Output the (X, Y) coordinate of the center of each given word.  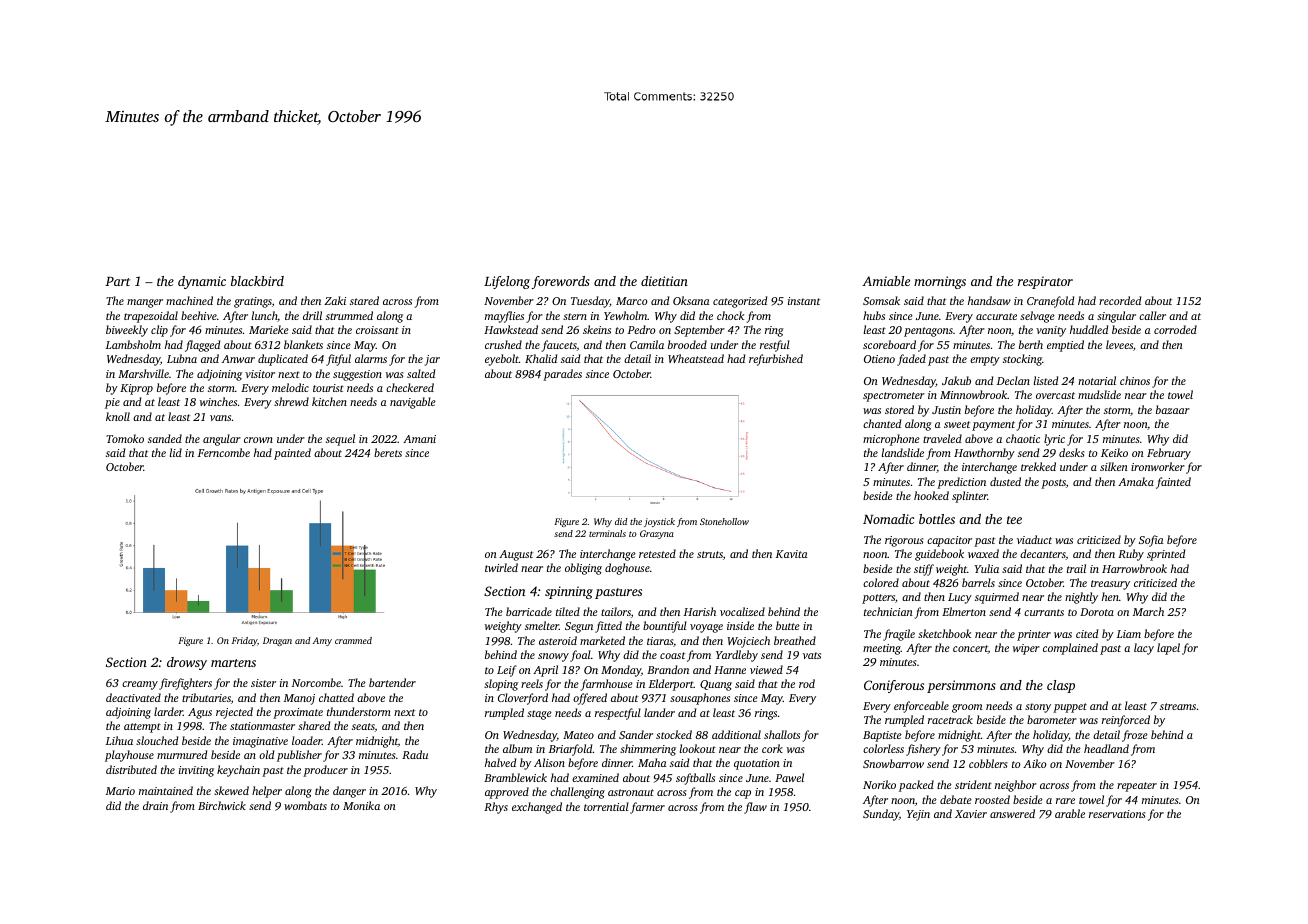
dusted (1005, 481)
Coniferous (894, 686)
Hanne (730, 670)
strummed (349, 315)
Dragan (277, 641)
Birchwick (222, 805)
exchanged (537, 808)
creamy (140, 685)
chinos (1135, 380)
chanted (882, 423)
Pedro (641, 329)
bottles (937, 519)
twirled (501, 567)
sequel (340, 440)
